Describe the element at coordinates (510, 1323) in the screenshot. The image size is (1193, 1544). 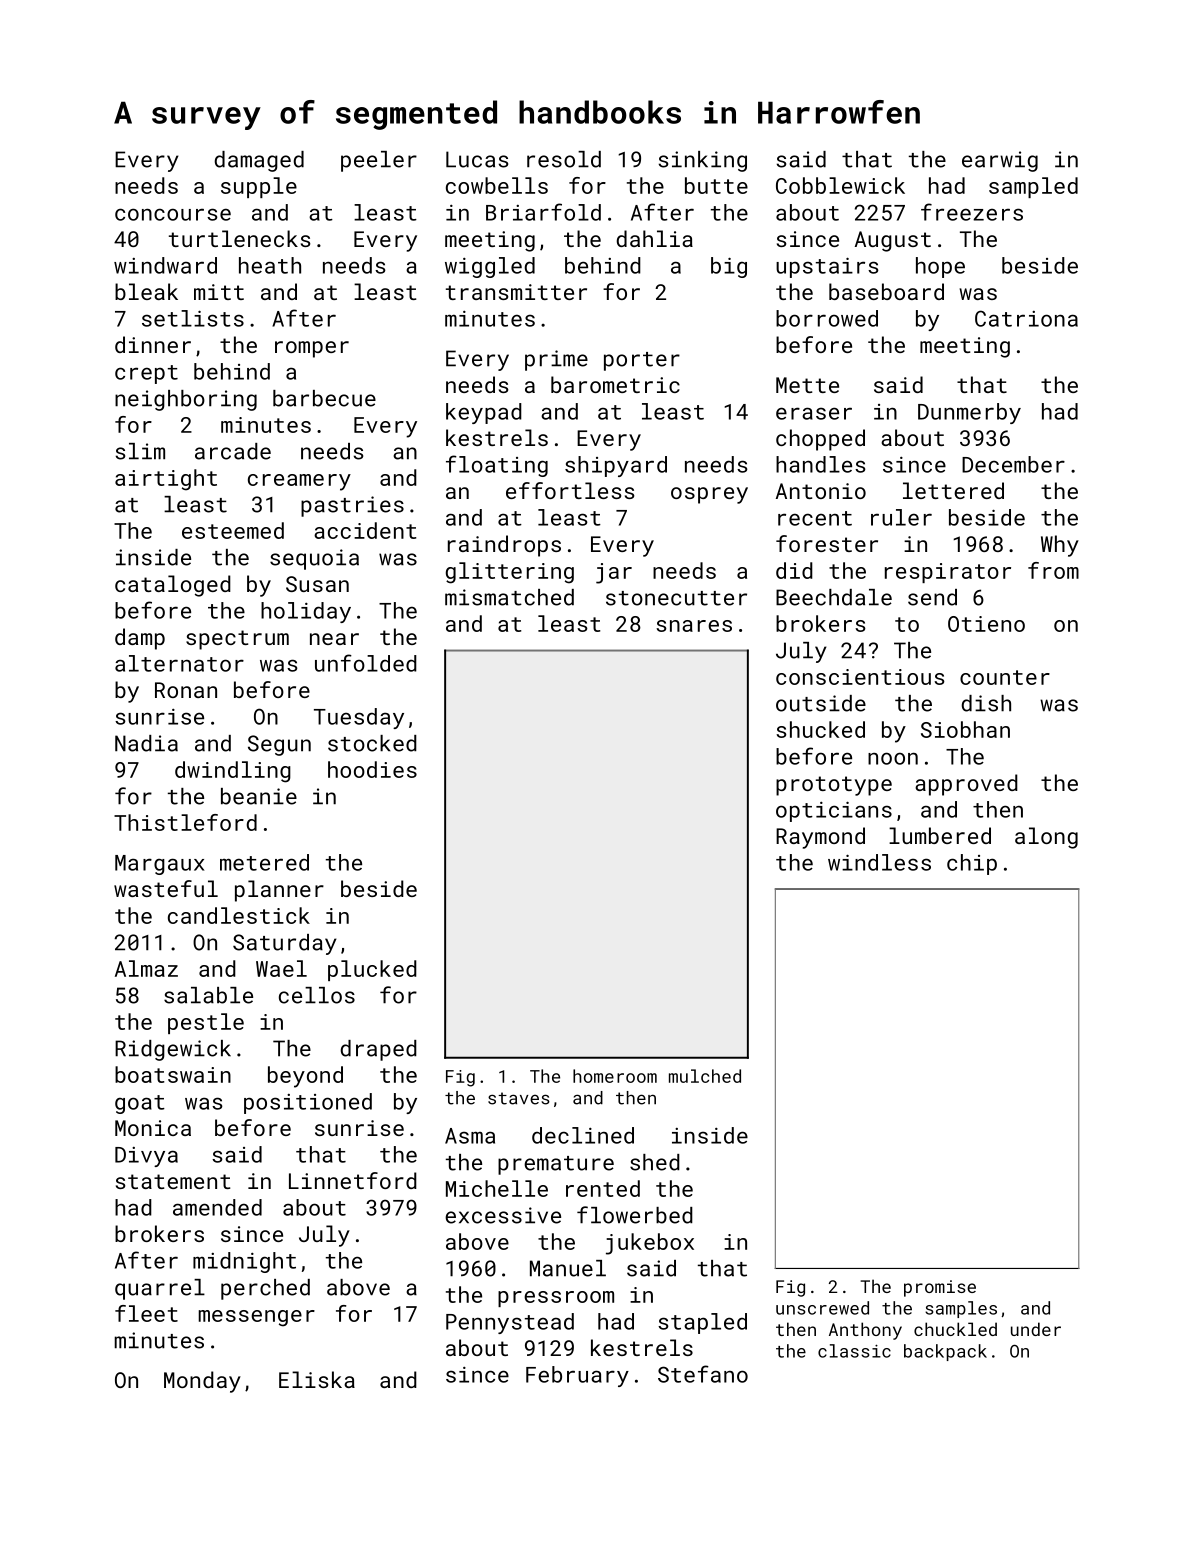
I see `Pennystead` at that location.
